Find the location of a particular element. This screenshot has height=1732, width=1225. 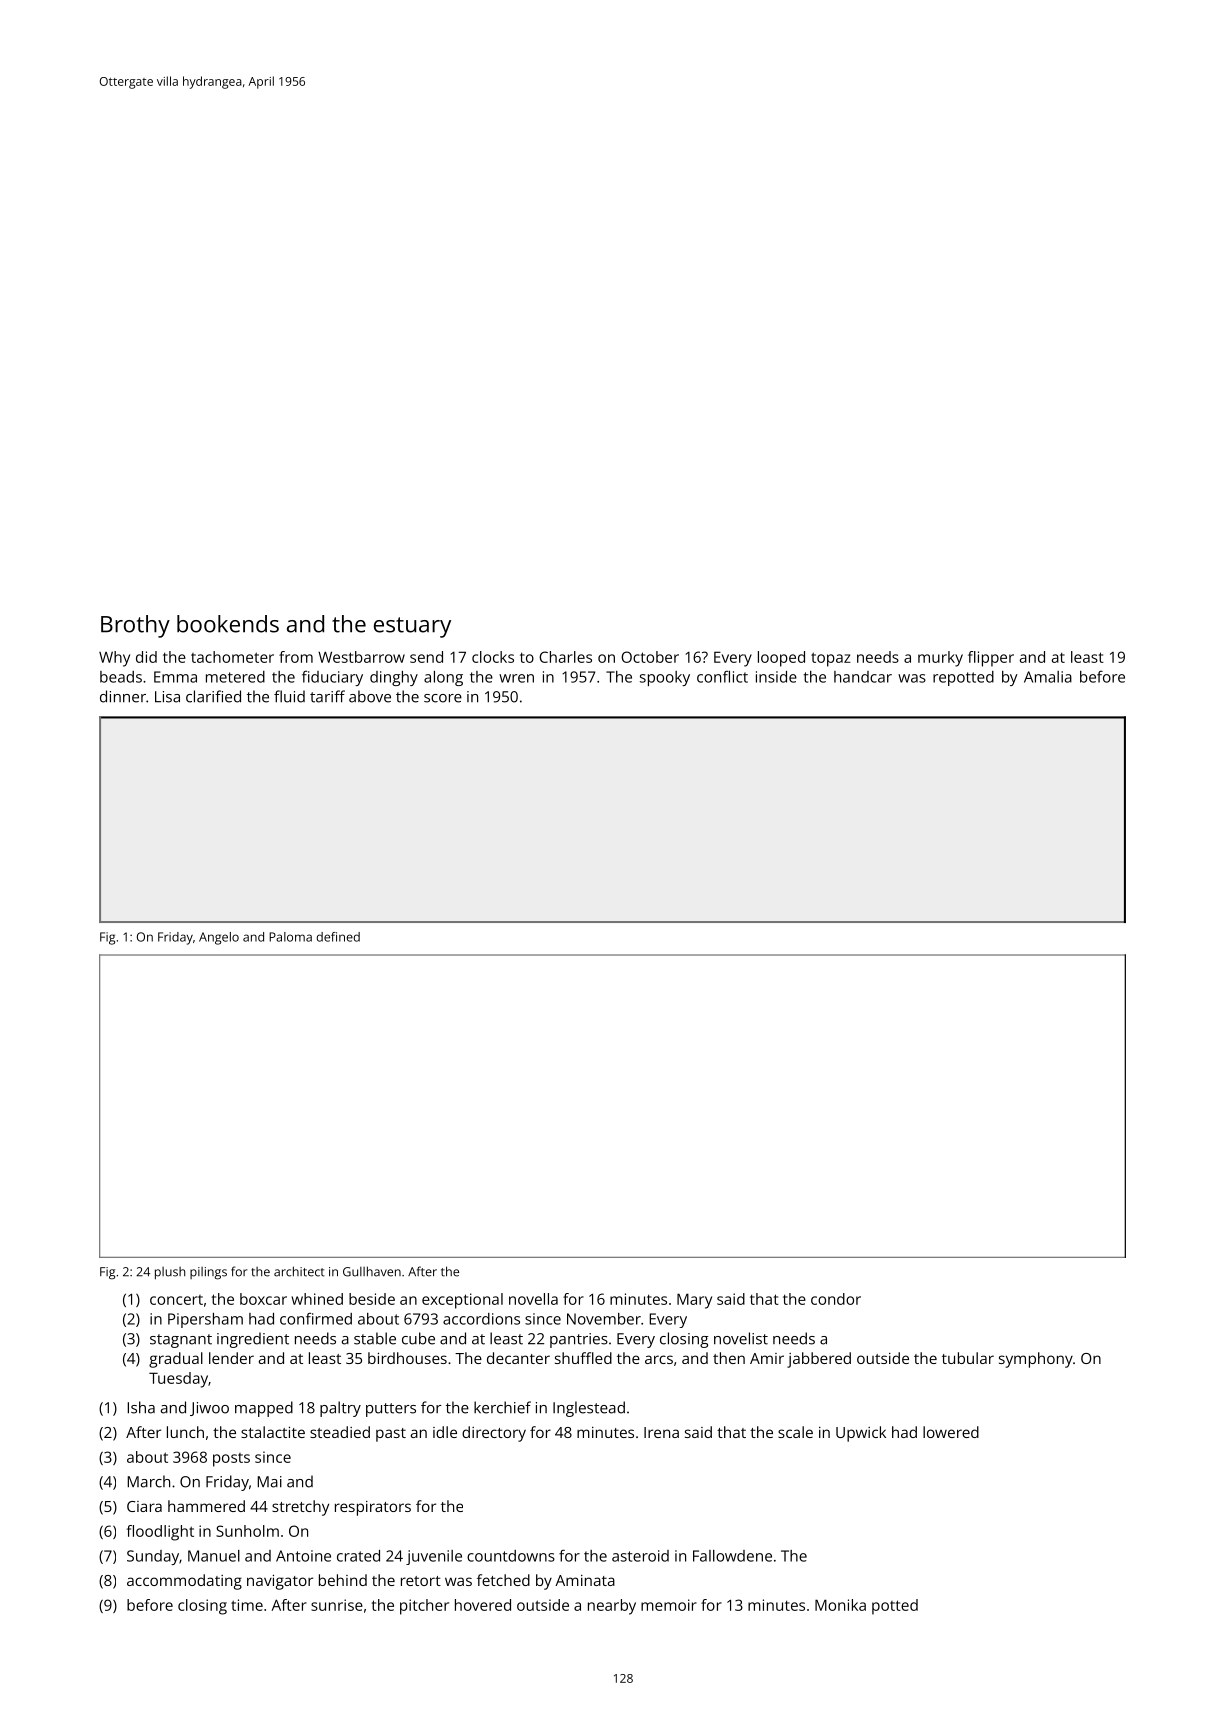

Angelo is located at coordinates (219, 938).
